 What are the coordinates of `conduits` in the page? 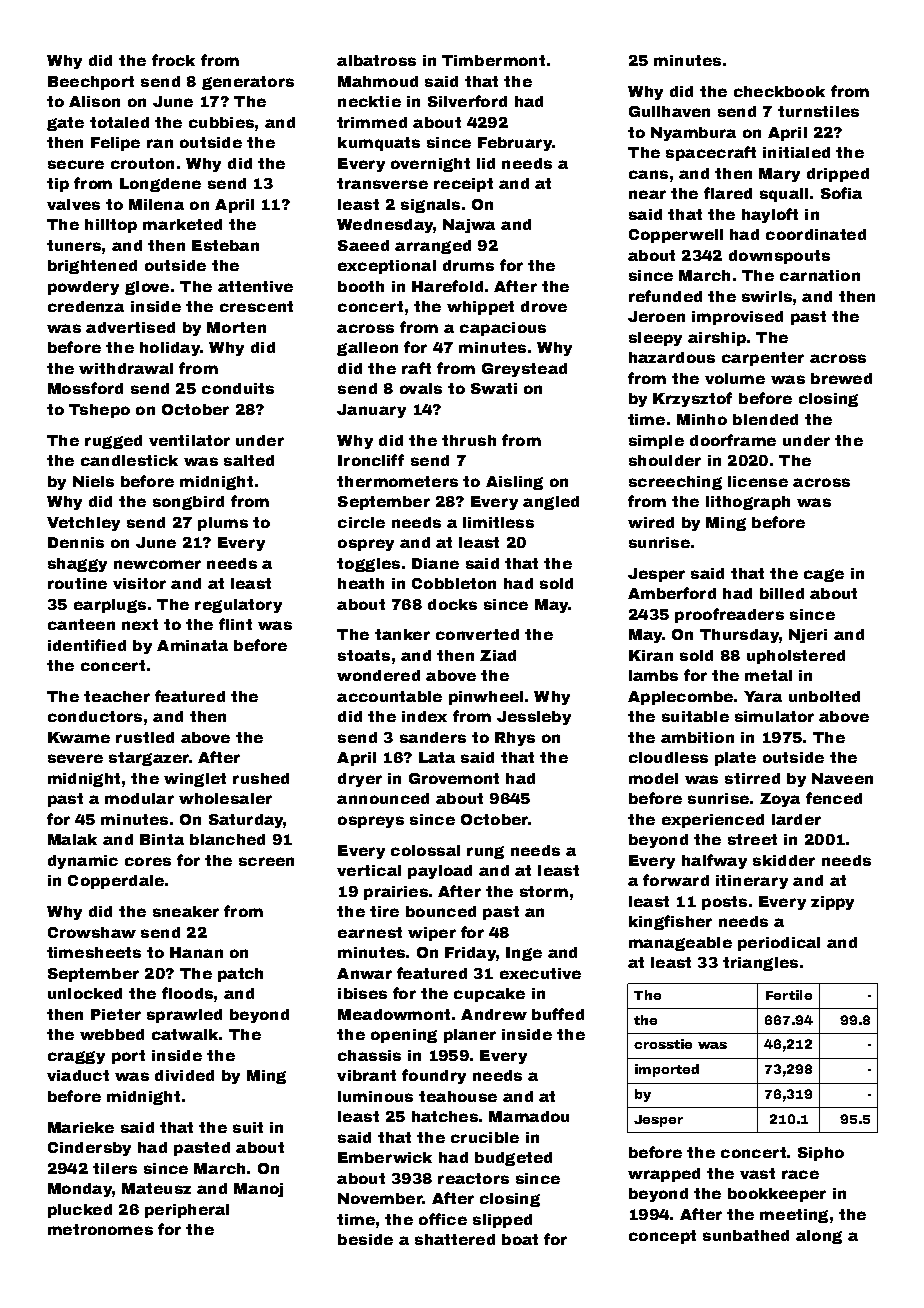 It's located at (238, 388).
